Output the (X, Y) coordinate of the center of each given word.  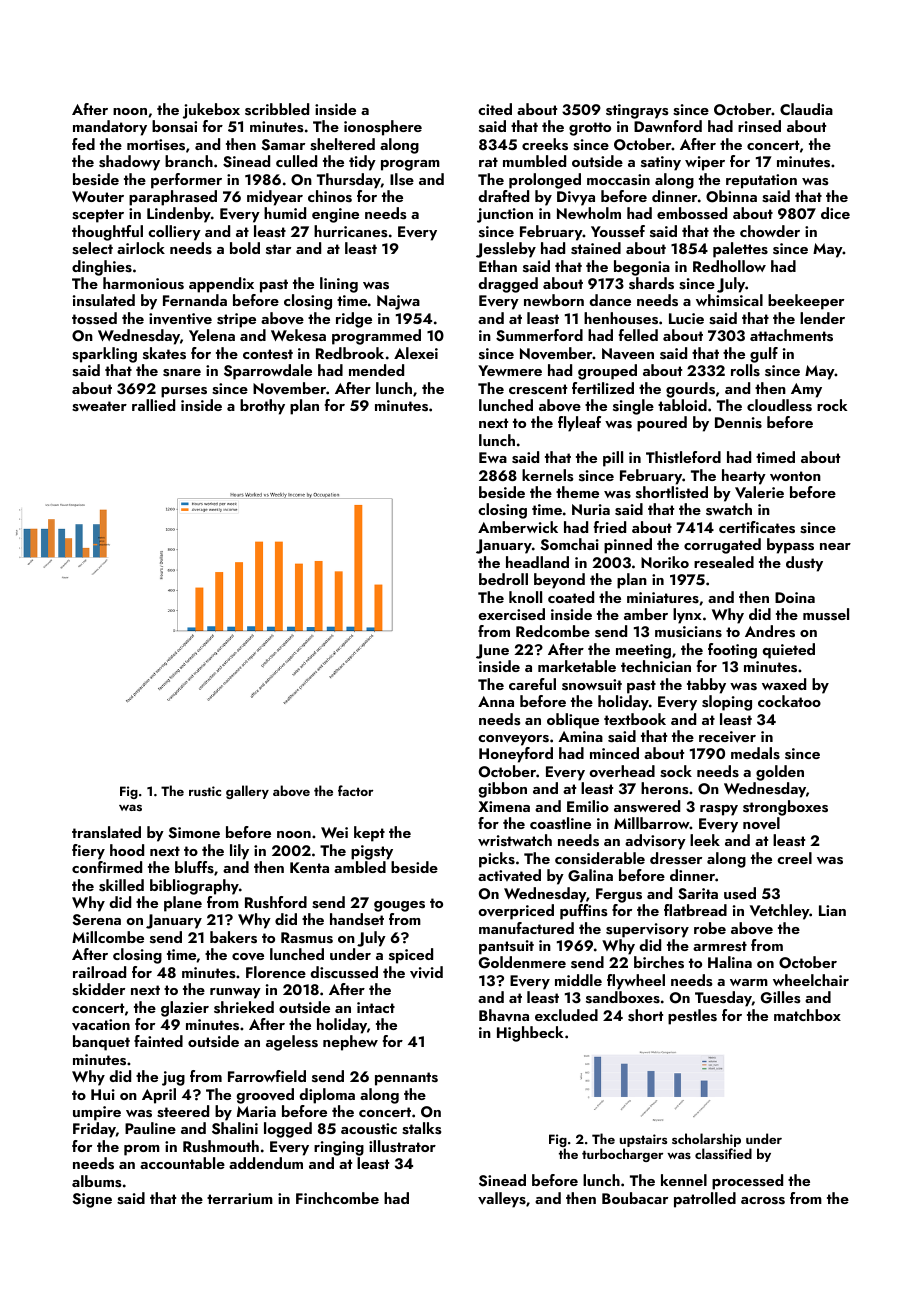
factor (355, 790)
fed (83, 144)
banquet (101, 1043)
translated (106, 832)
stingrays (637, 111)
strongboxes (785, 808)
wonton (795, 476)
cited (495, 109)
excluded (566, 1015)
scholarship (706, 1140)
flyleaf (579, 424)
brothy (262, 407)
